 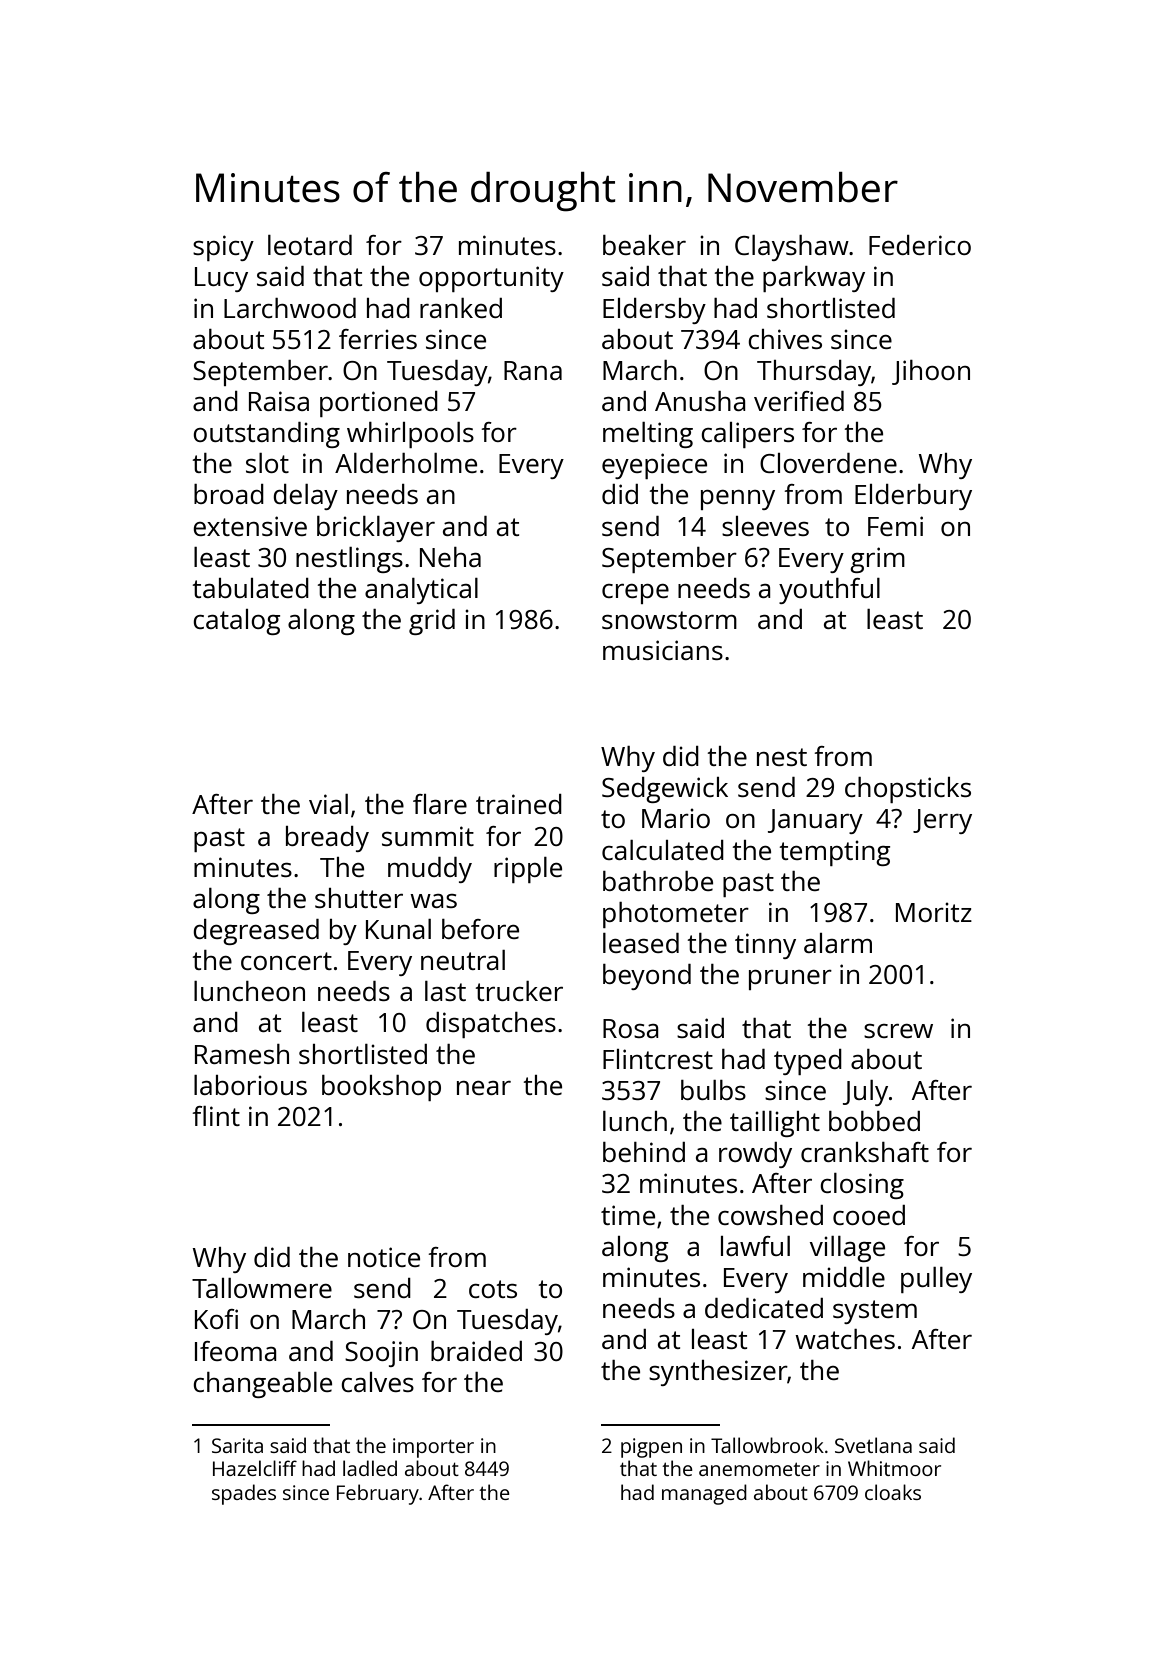 I want to click on Anusha, so click(x=700, y=401).
